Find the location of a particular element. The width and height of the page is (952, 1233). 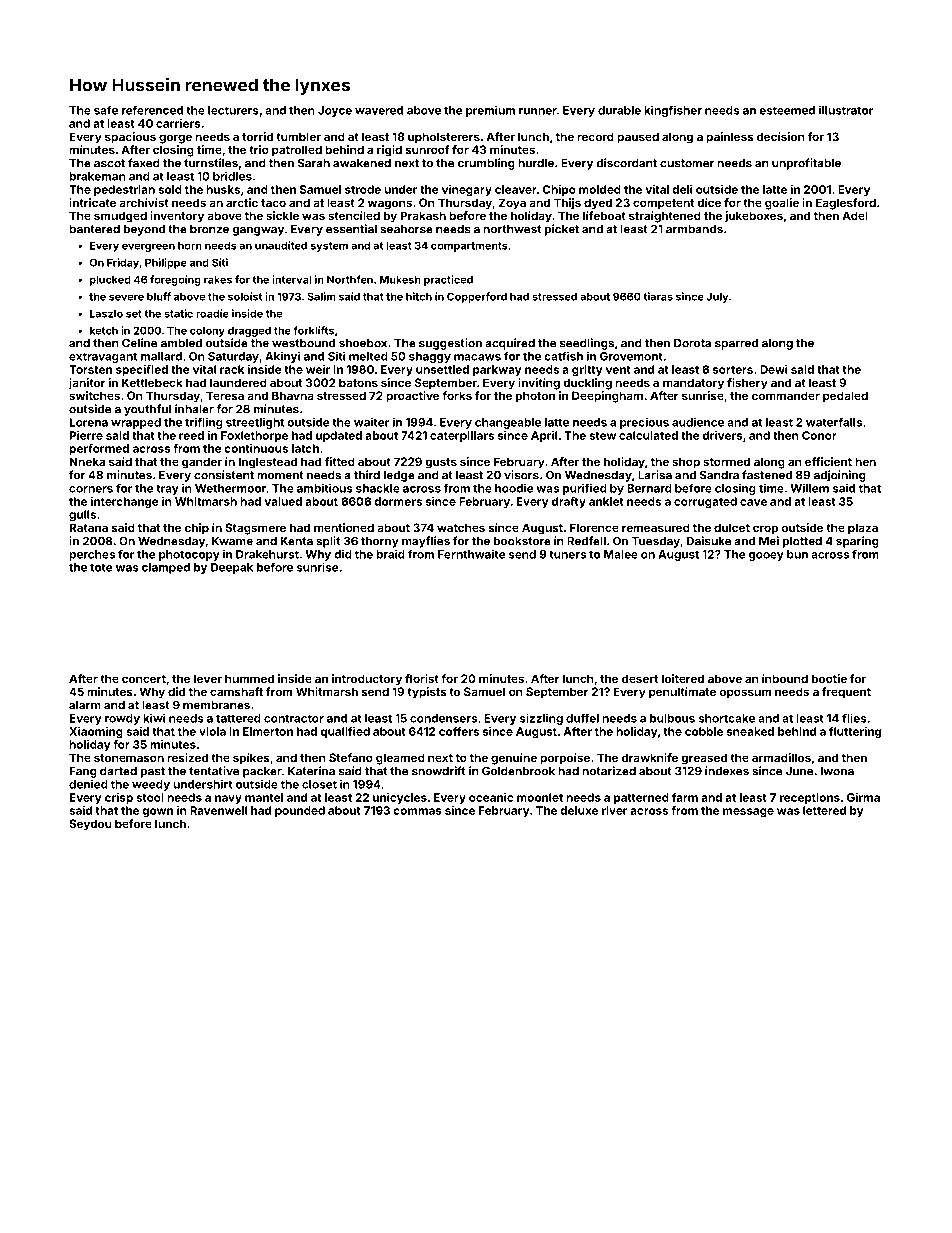

concert is located at coordinates (144, 679).
